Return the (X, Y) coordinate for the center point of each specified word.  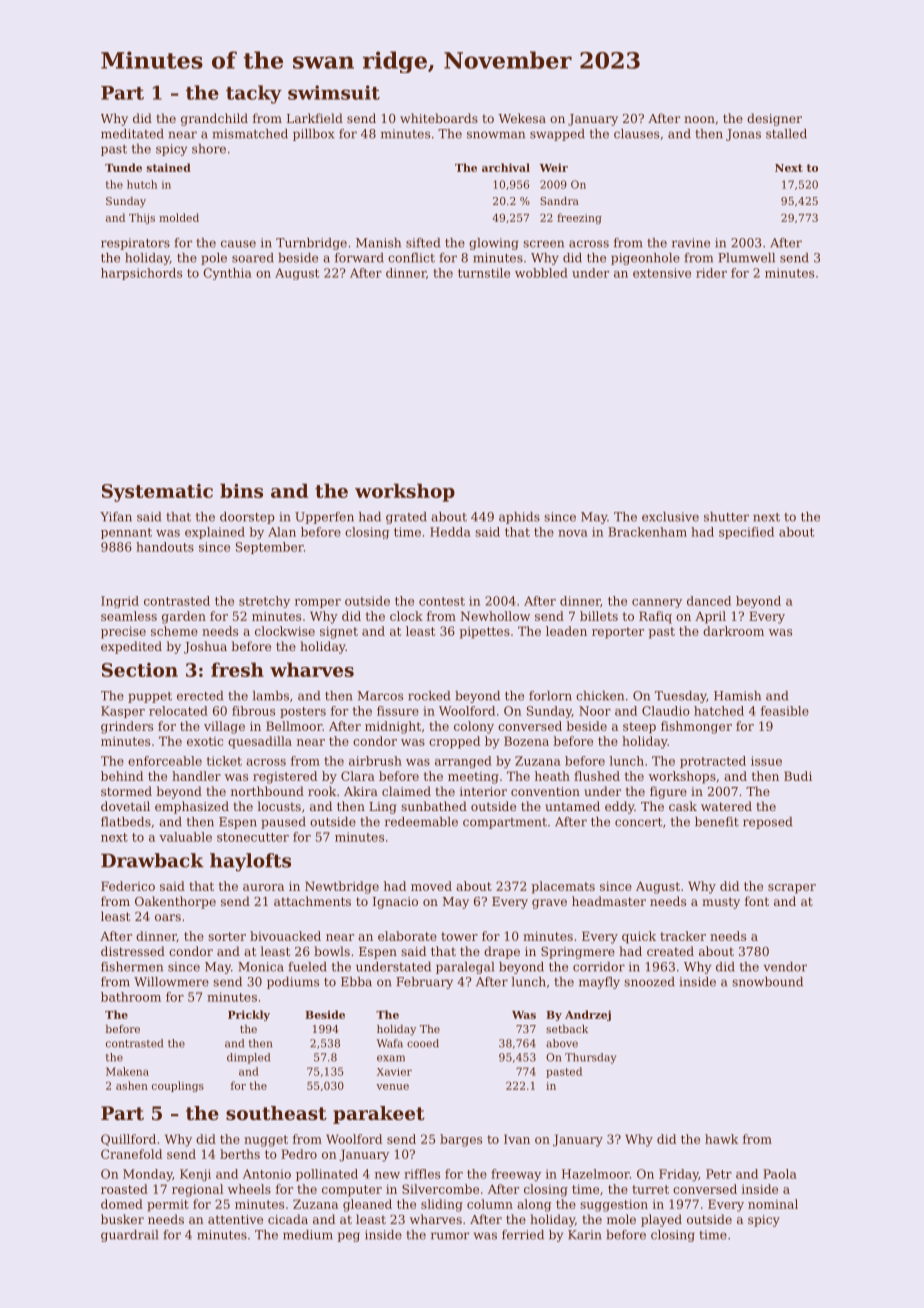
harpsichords (141, 274)
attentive (235, 1219)
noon (699, 119)
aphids (519, 518)
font (757, 901)
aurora (263, 887)
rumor (450, 1236)
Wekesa (522, 118)
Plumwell (746, 258)
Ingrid (120, 602)
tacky (254, 94)
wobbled (541, 273)
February (424, 983)
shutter (726, 517)
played (661, 1220)
